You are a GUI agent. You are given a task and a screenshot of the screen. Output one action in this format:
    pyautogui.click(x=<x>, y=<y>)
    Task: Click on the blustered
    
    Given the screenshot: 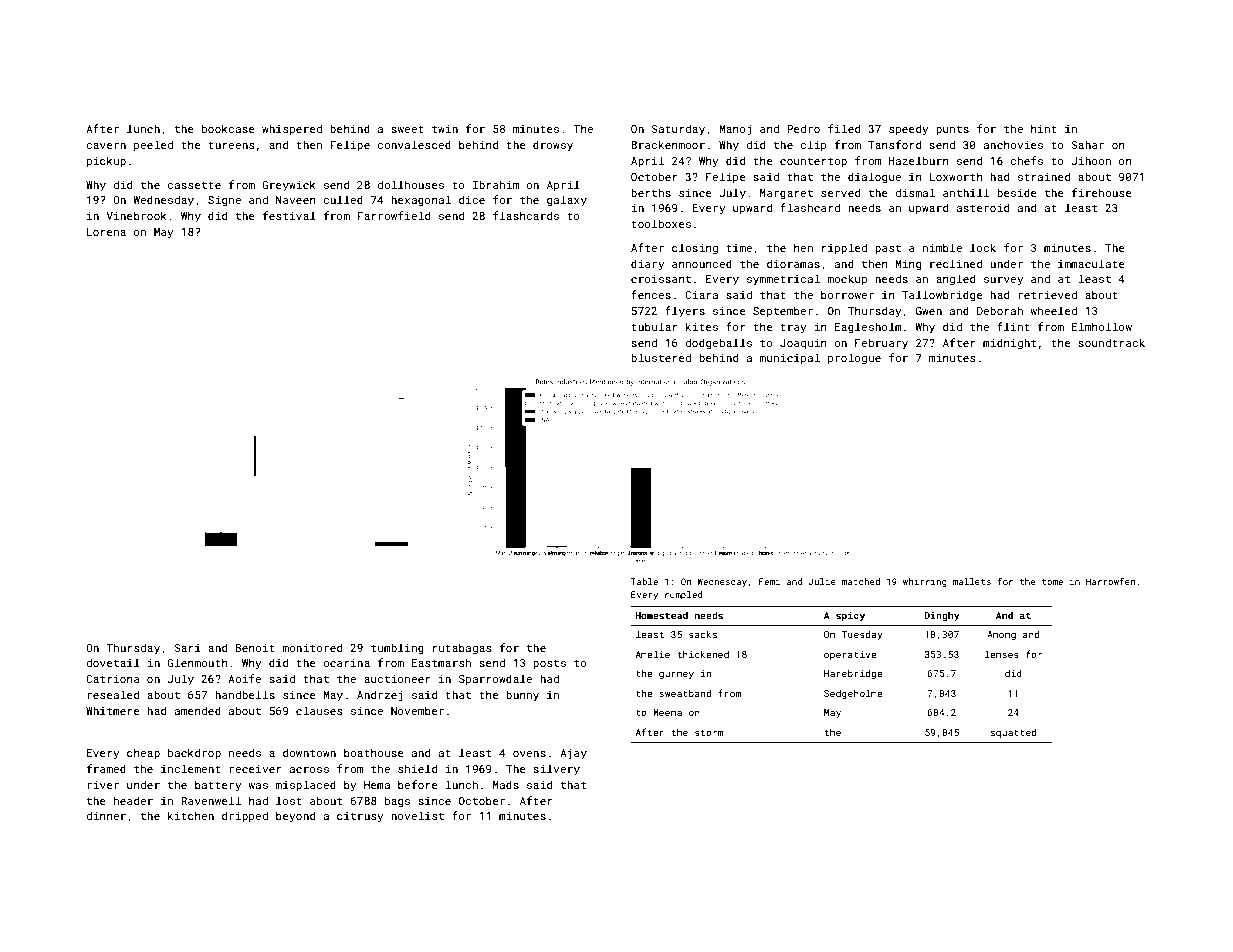 What is the action you would take?
    pyautogui.click(x=661, y=357)
